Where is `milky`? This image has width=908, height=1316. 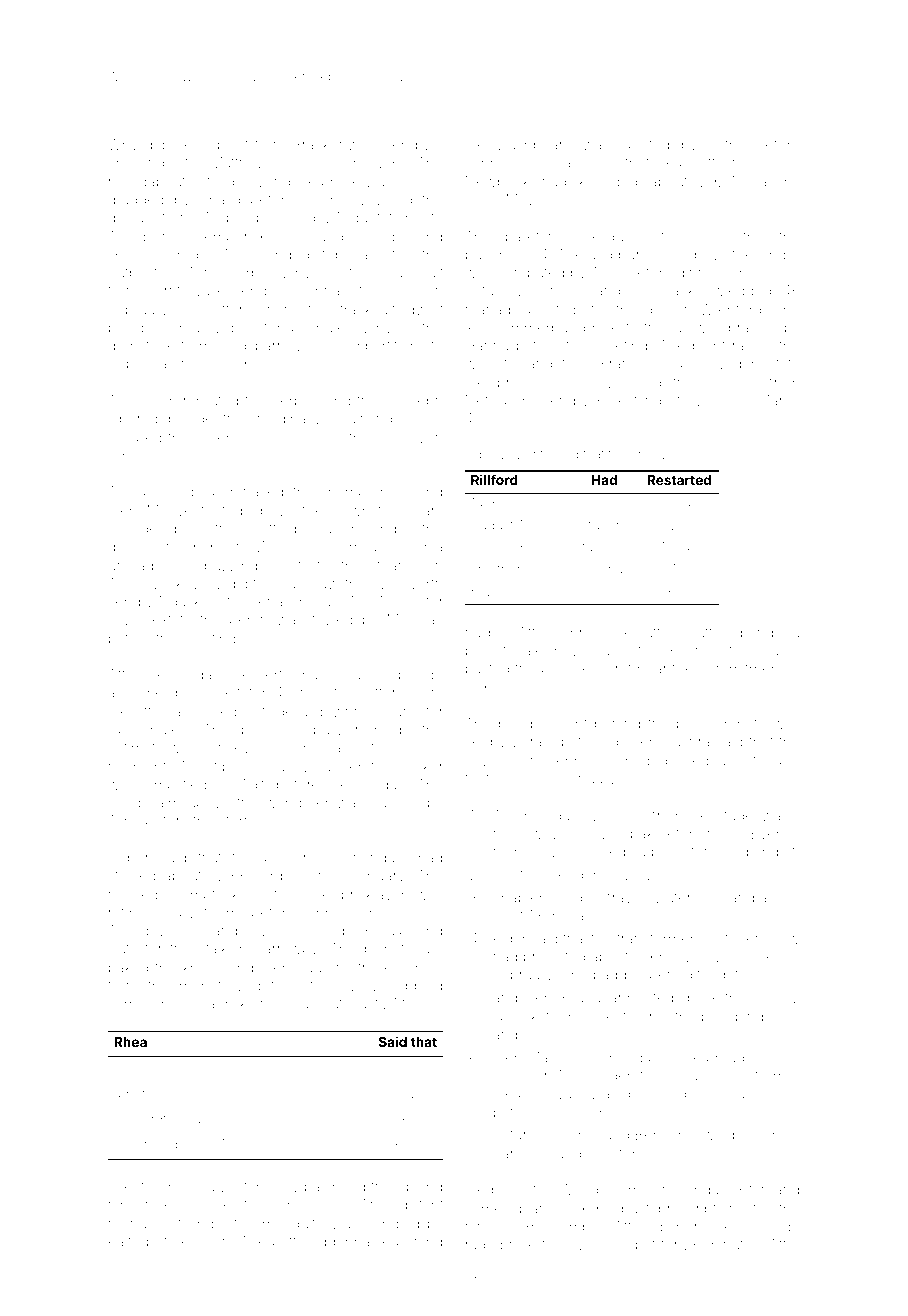
milky is located at coordinates (237, 1005).
